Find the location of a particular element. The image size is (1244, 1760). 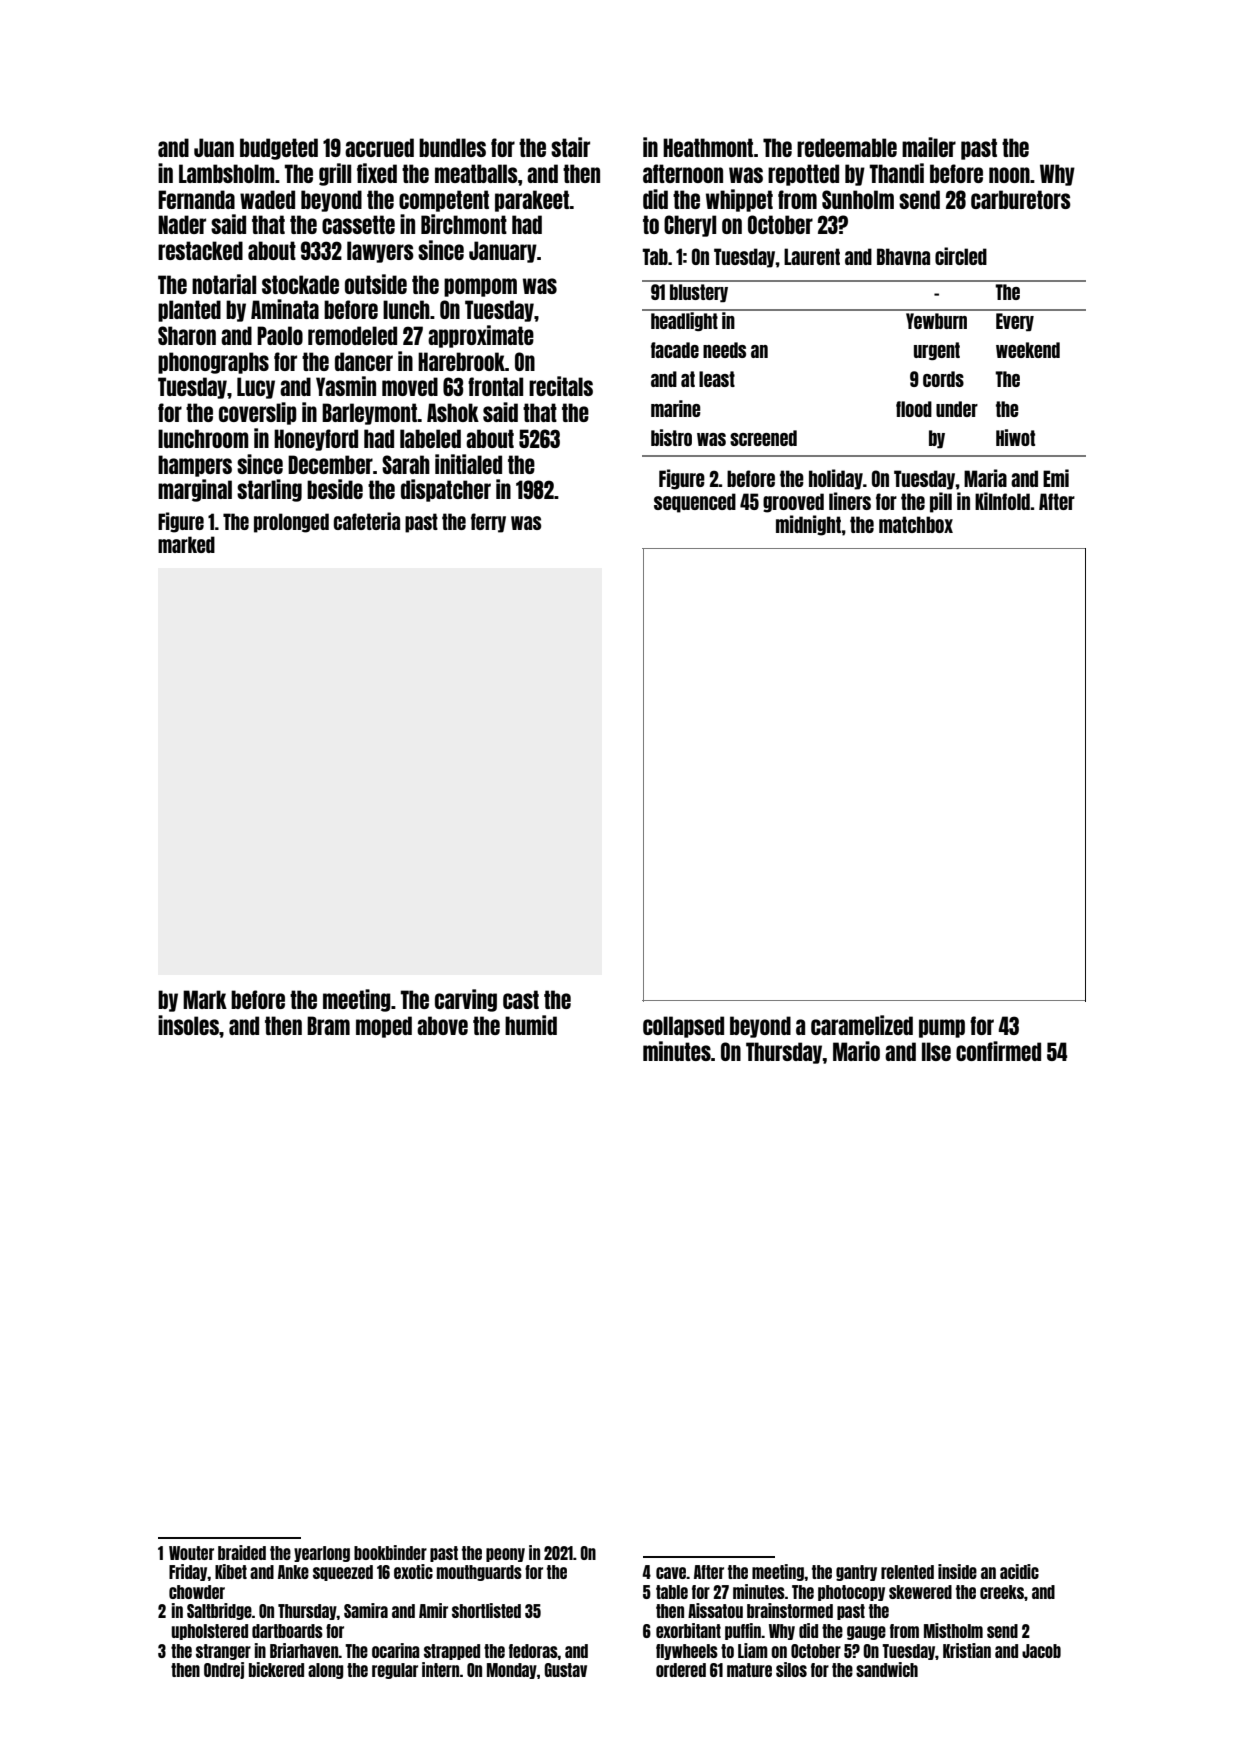

Ondrej is located at coordinates (224, 1670).
